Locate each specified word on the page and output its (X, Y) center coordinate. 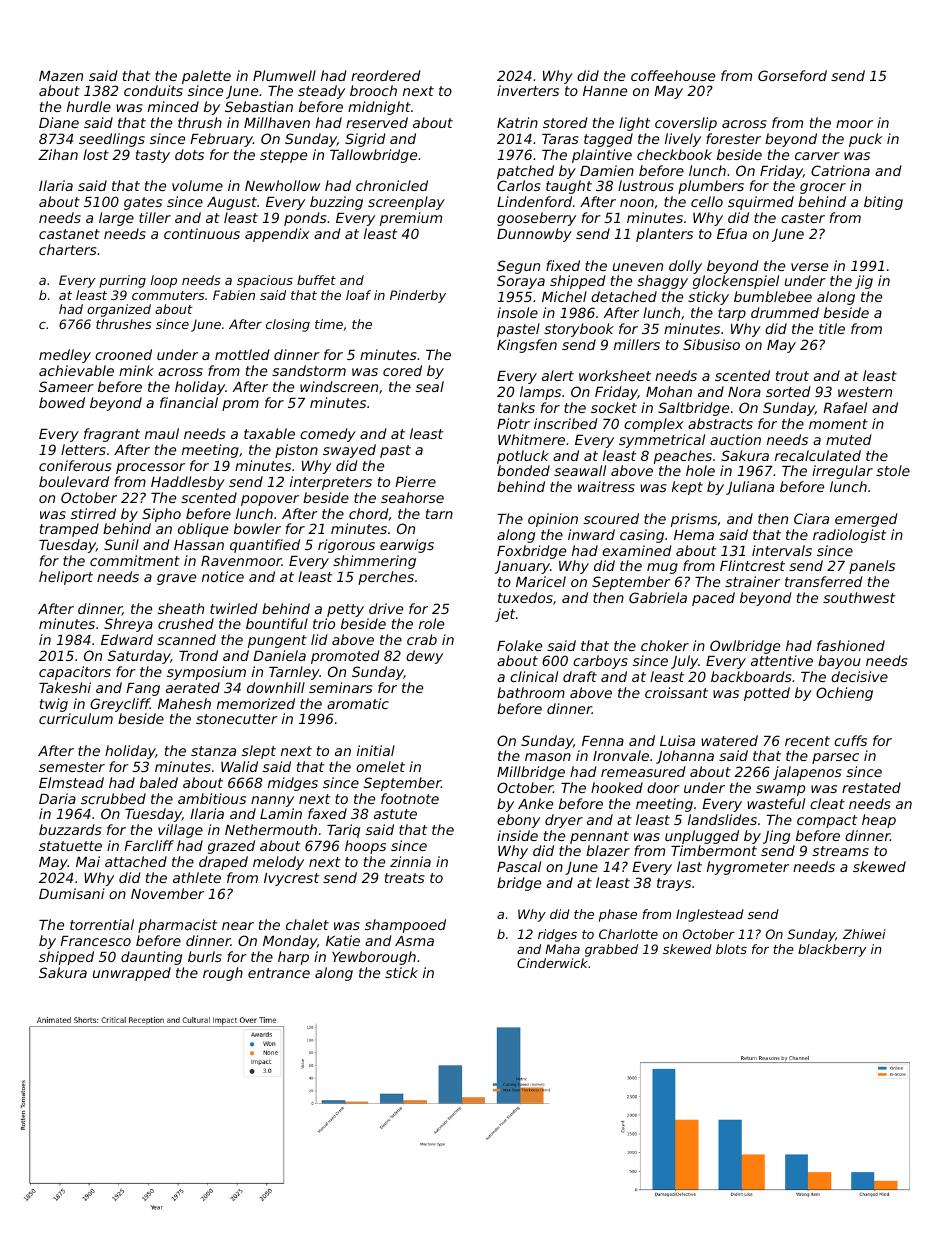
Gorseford (792, 75)
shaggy (662, 282)
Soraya (521, 282)
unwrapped (132, 974)
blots (731, 949)
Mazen (61, 76)
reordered (386, 75)
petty (345, 610)
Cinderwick (552, 963)
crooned (123, 354)
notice (223, 576)
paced (713, 599)
